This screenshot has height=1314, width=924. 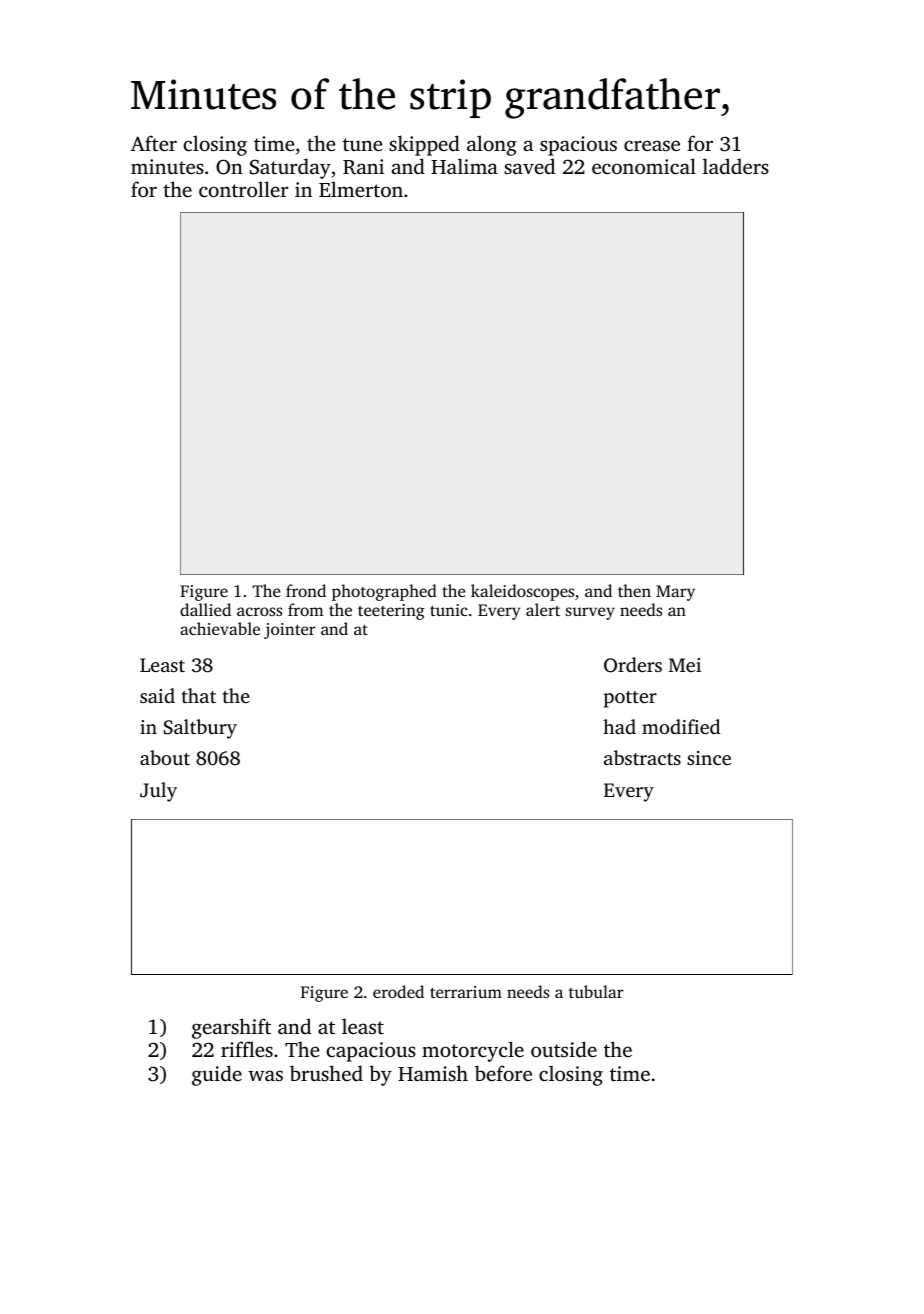 What do you see at coordinates (578, 146) in the screenshot?
I see `spacious` at bounding box center [578, 146].
